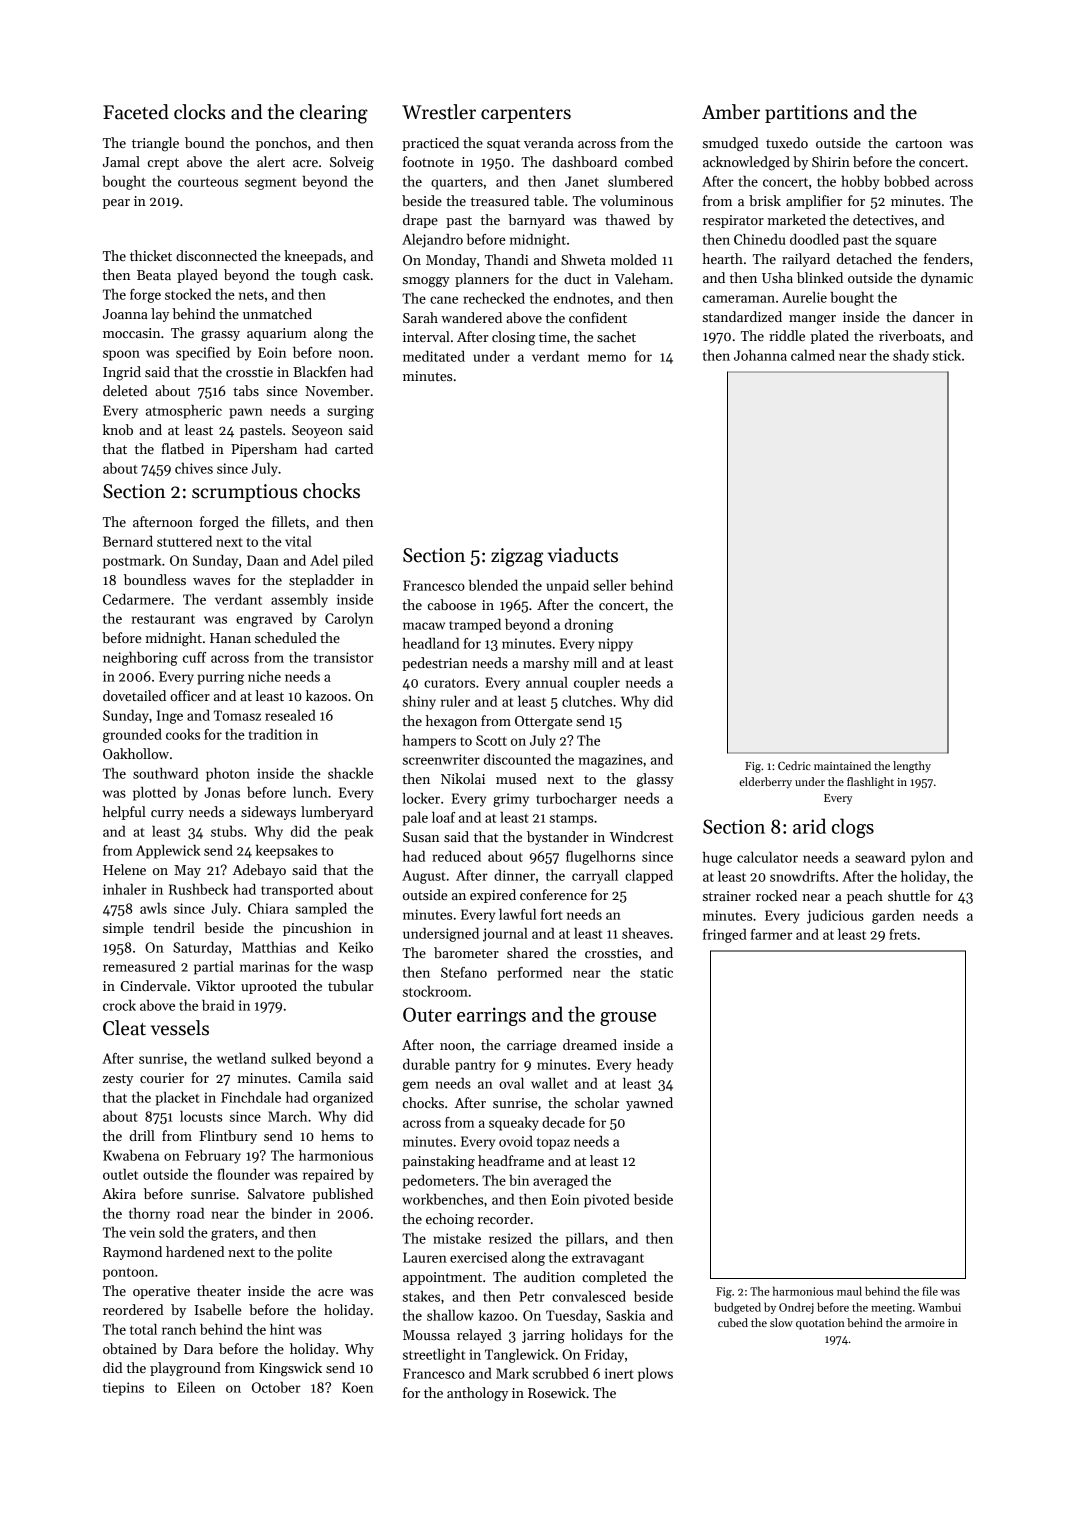 The width and height of the screenshot is (1076, 1522). What do you see at coordinates (357, 1387) in the screenshot?
I see `Koen` at bounding box center [357, 1387].
